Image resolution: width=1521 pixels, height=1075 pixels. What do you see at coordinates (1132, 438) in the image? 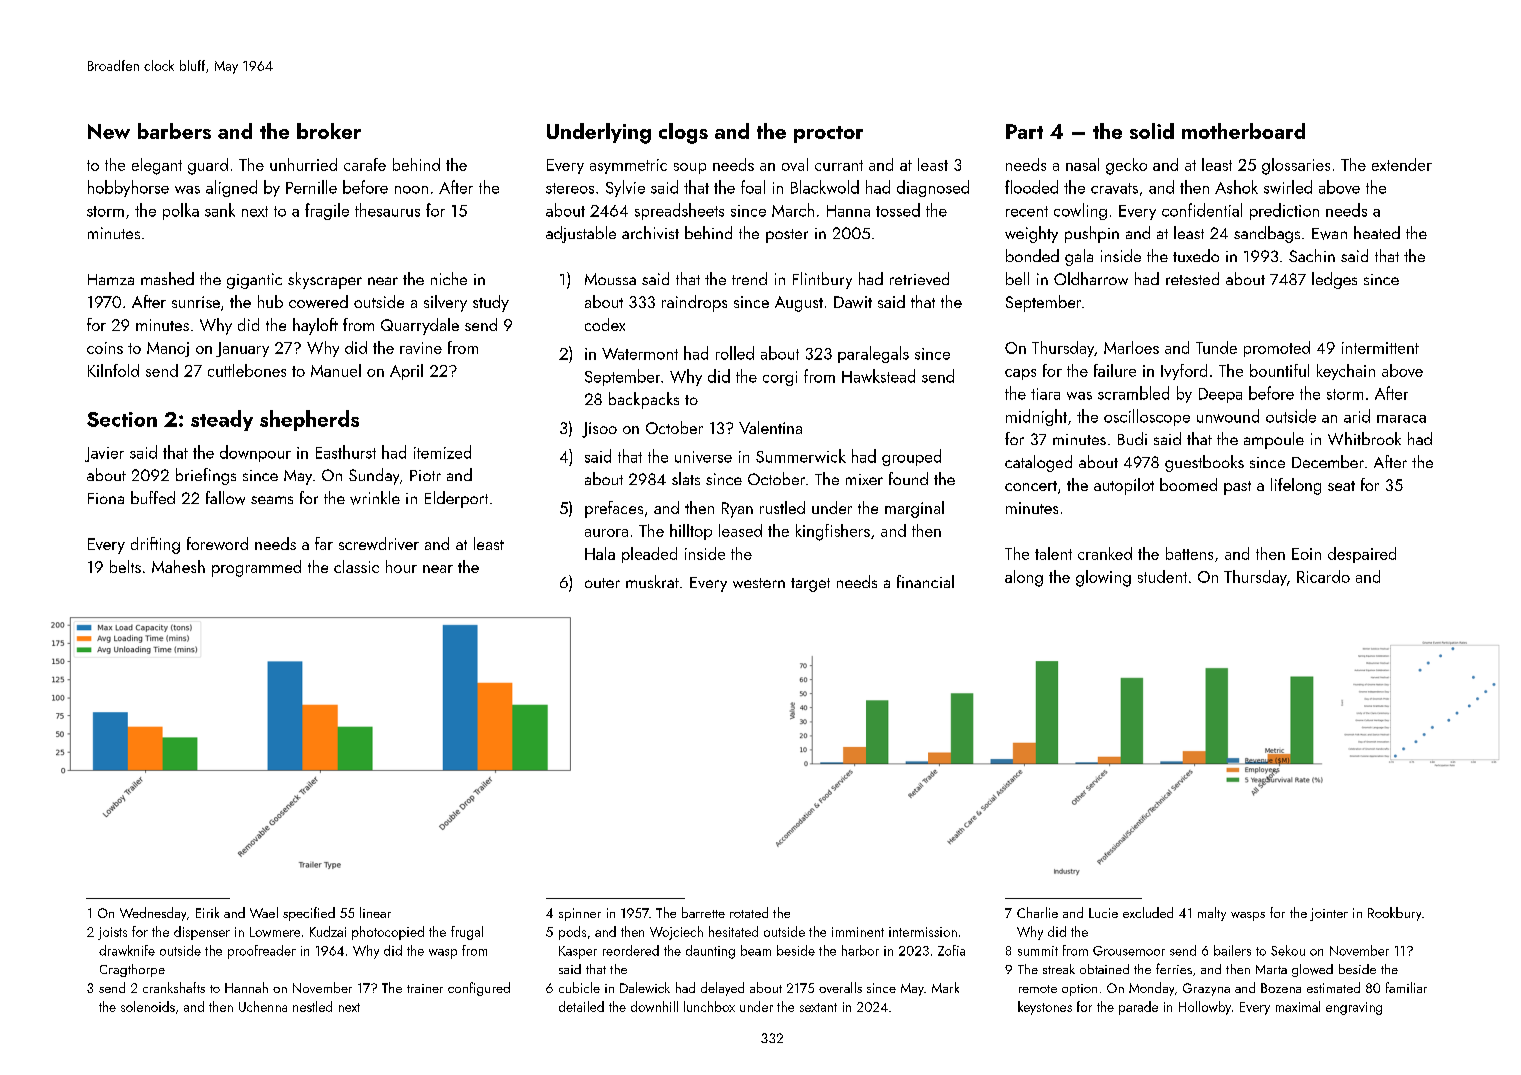
I see `Budi` at bounding box center [1132, 438].
